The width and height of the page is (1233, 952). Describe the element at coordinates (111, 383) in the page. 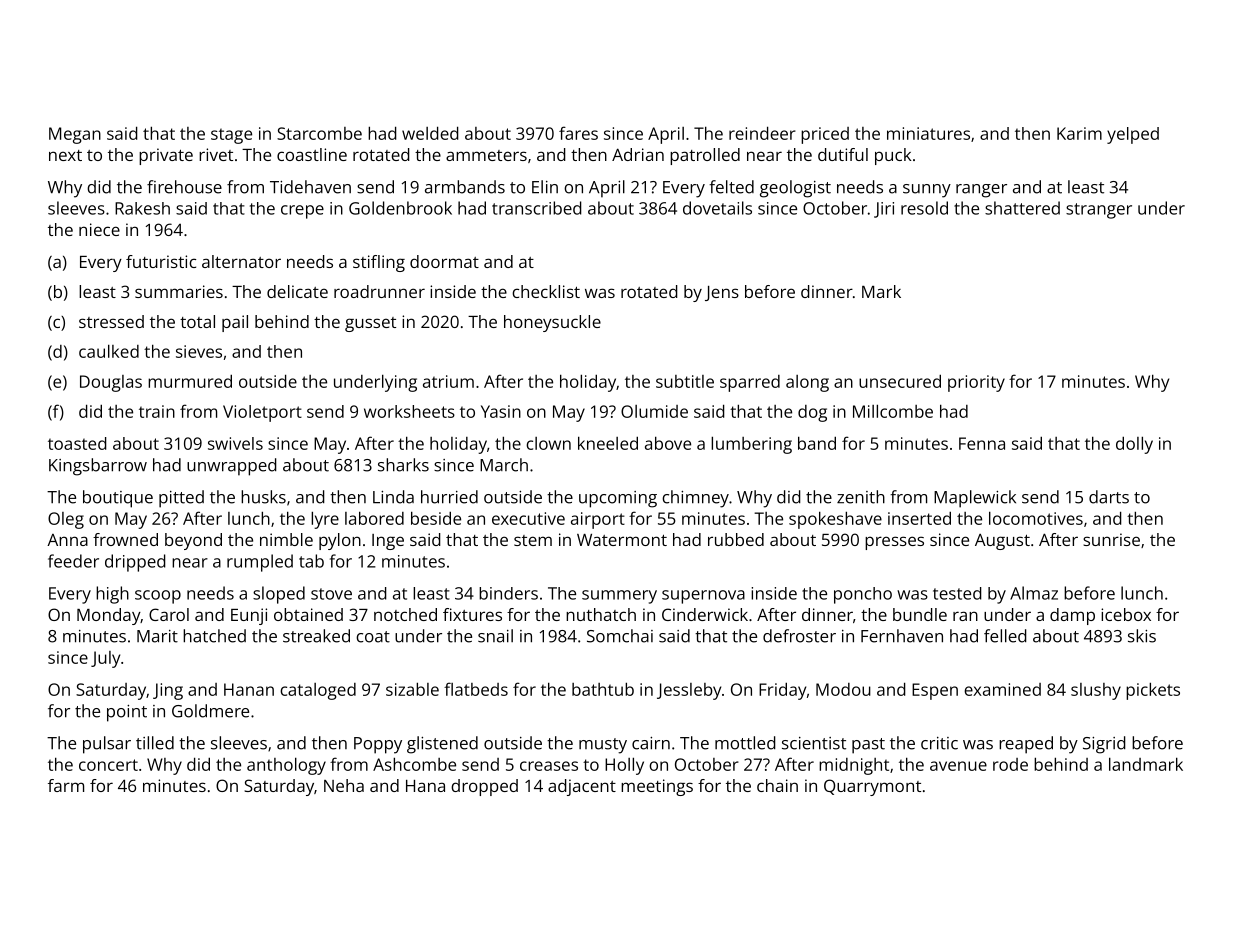

I see `Douglas` at that location.
